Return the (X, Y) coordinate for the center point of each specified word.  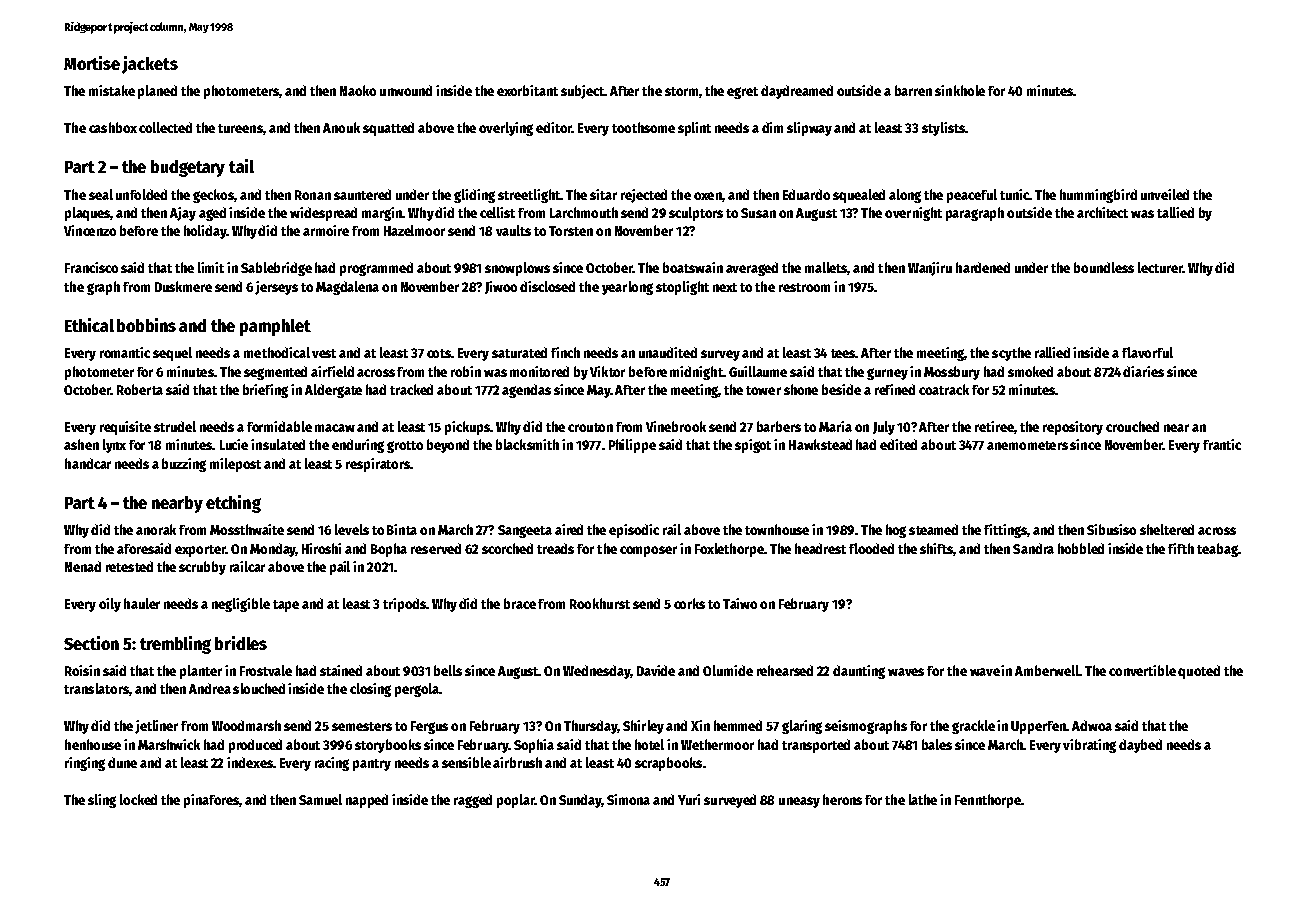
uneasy (799, 802)
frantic (1222, 444)
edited (898, 444)
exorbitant (527, 90)
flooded (871, 548)
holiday (205, 232)
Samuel (320, 799)
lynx (114, 446)
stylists (943, 129)
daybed (1140, 746)
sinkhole (960, 90)
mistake (112, 90)
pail (340, 568)
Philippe (632, 446)
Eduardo (806, 194)
